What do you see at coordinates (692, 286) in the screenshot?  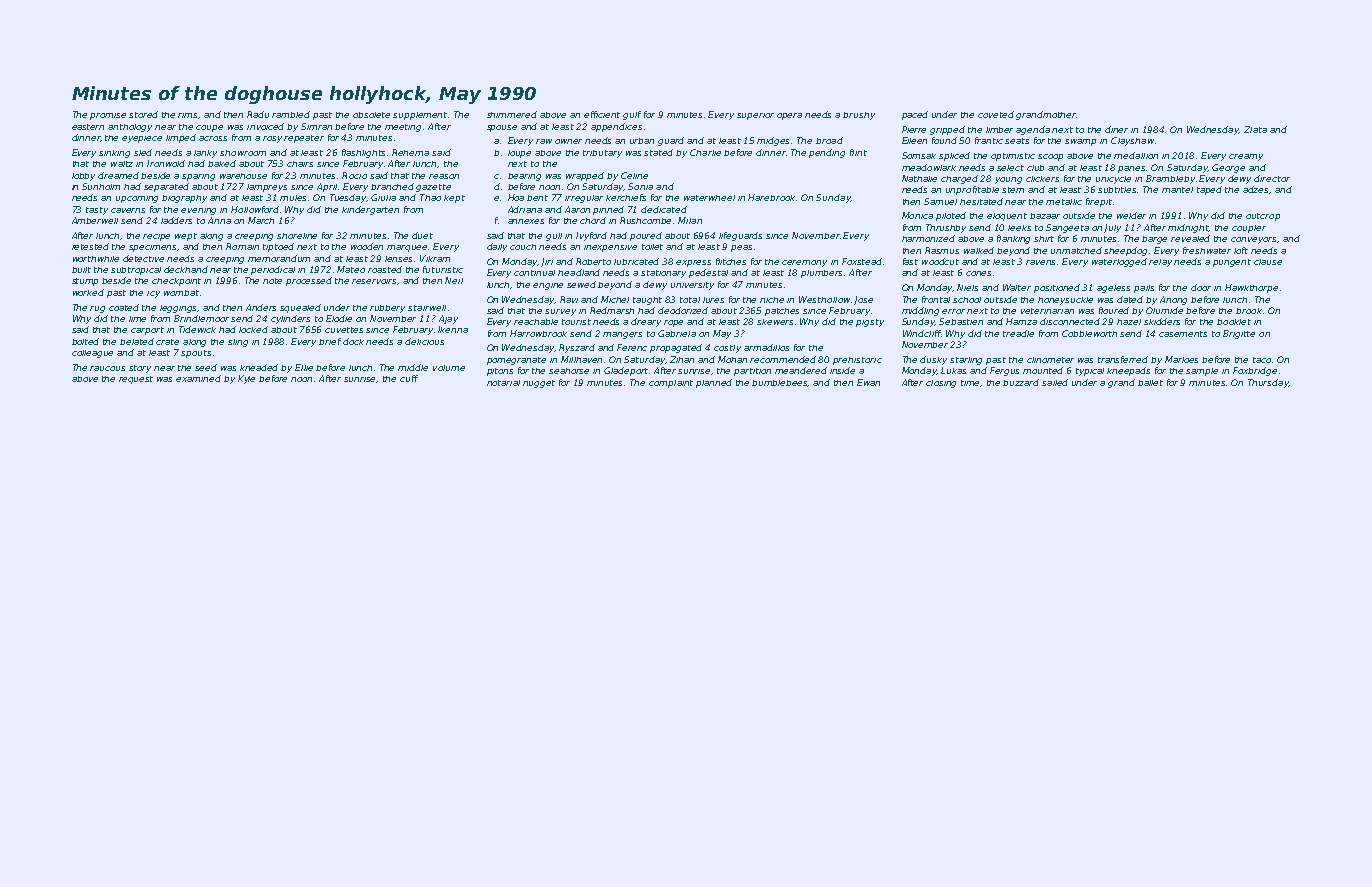 I see `university` at bounding box center [692, 286].
